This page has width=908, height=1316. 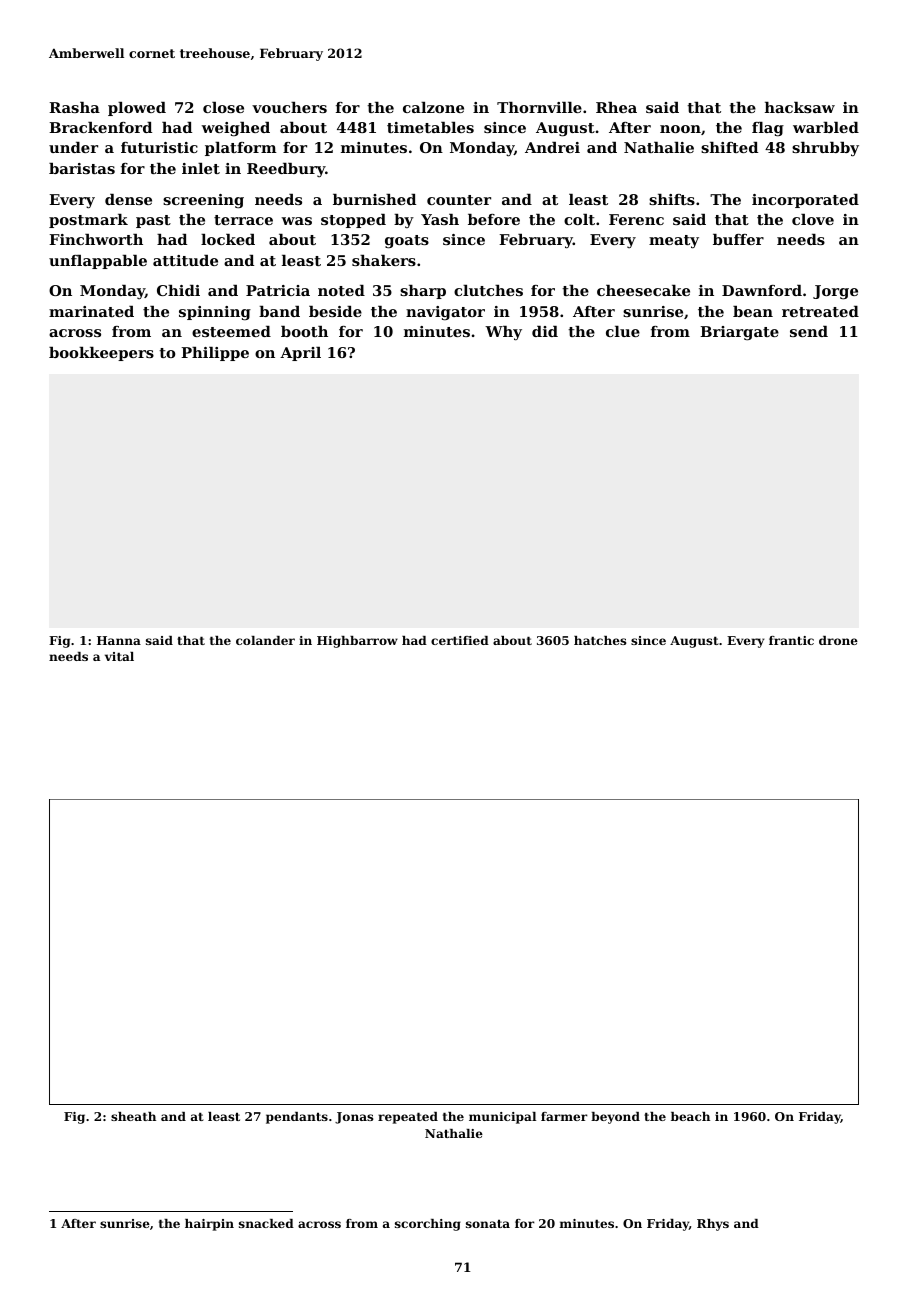 I want to click on sharp, so click(x=423, y=292).
